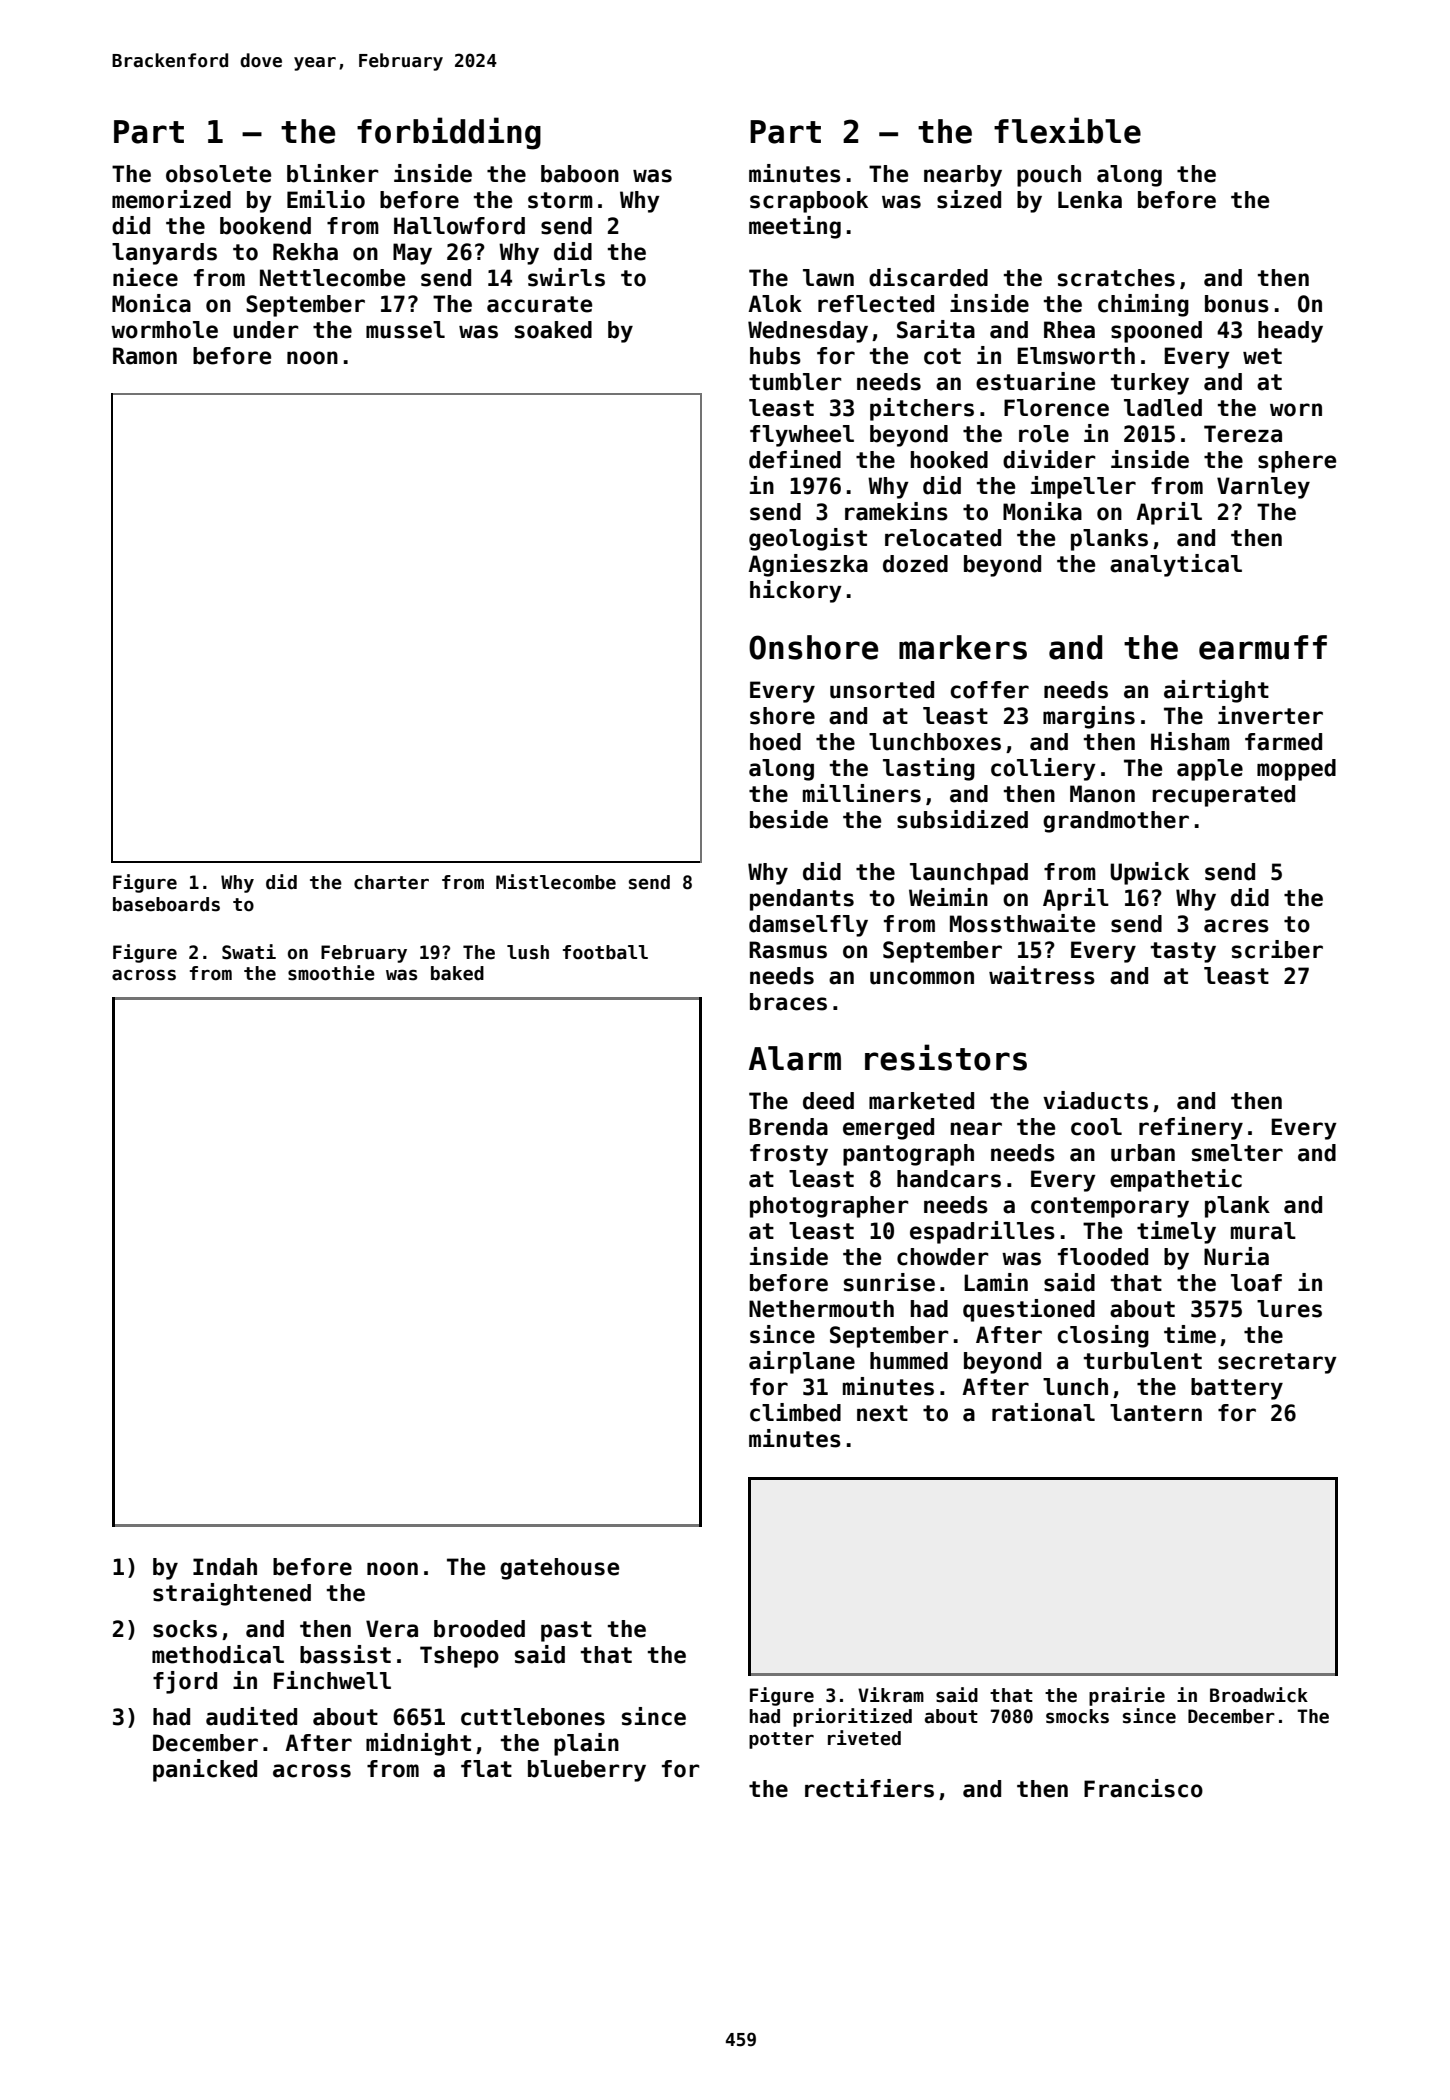 Image resolution: width=1450 pixels, height=2100 pixels. I want to click on blueberry, so click(587, 1771).
